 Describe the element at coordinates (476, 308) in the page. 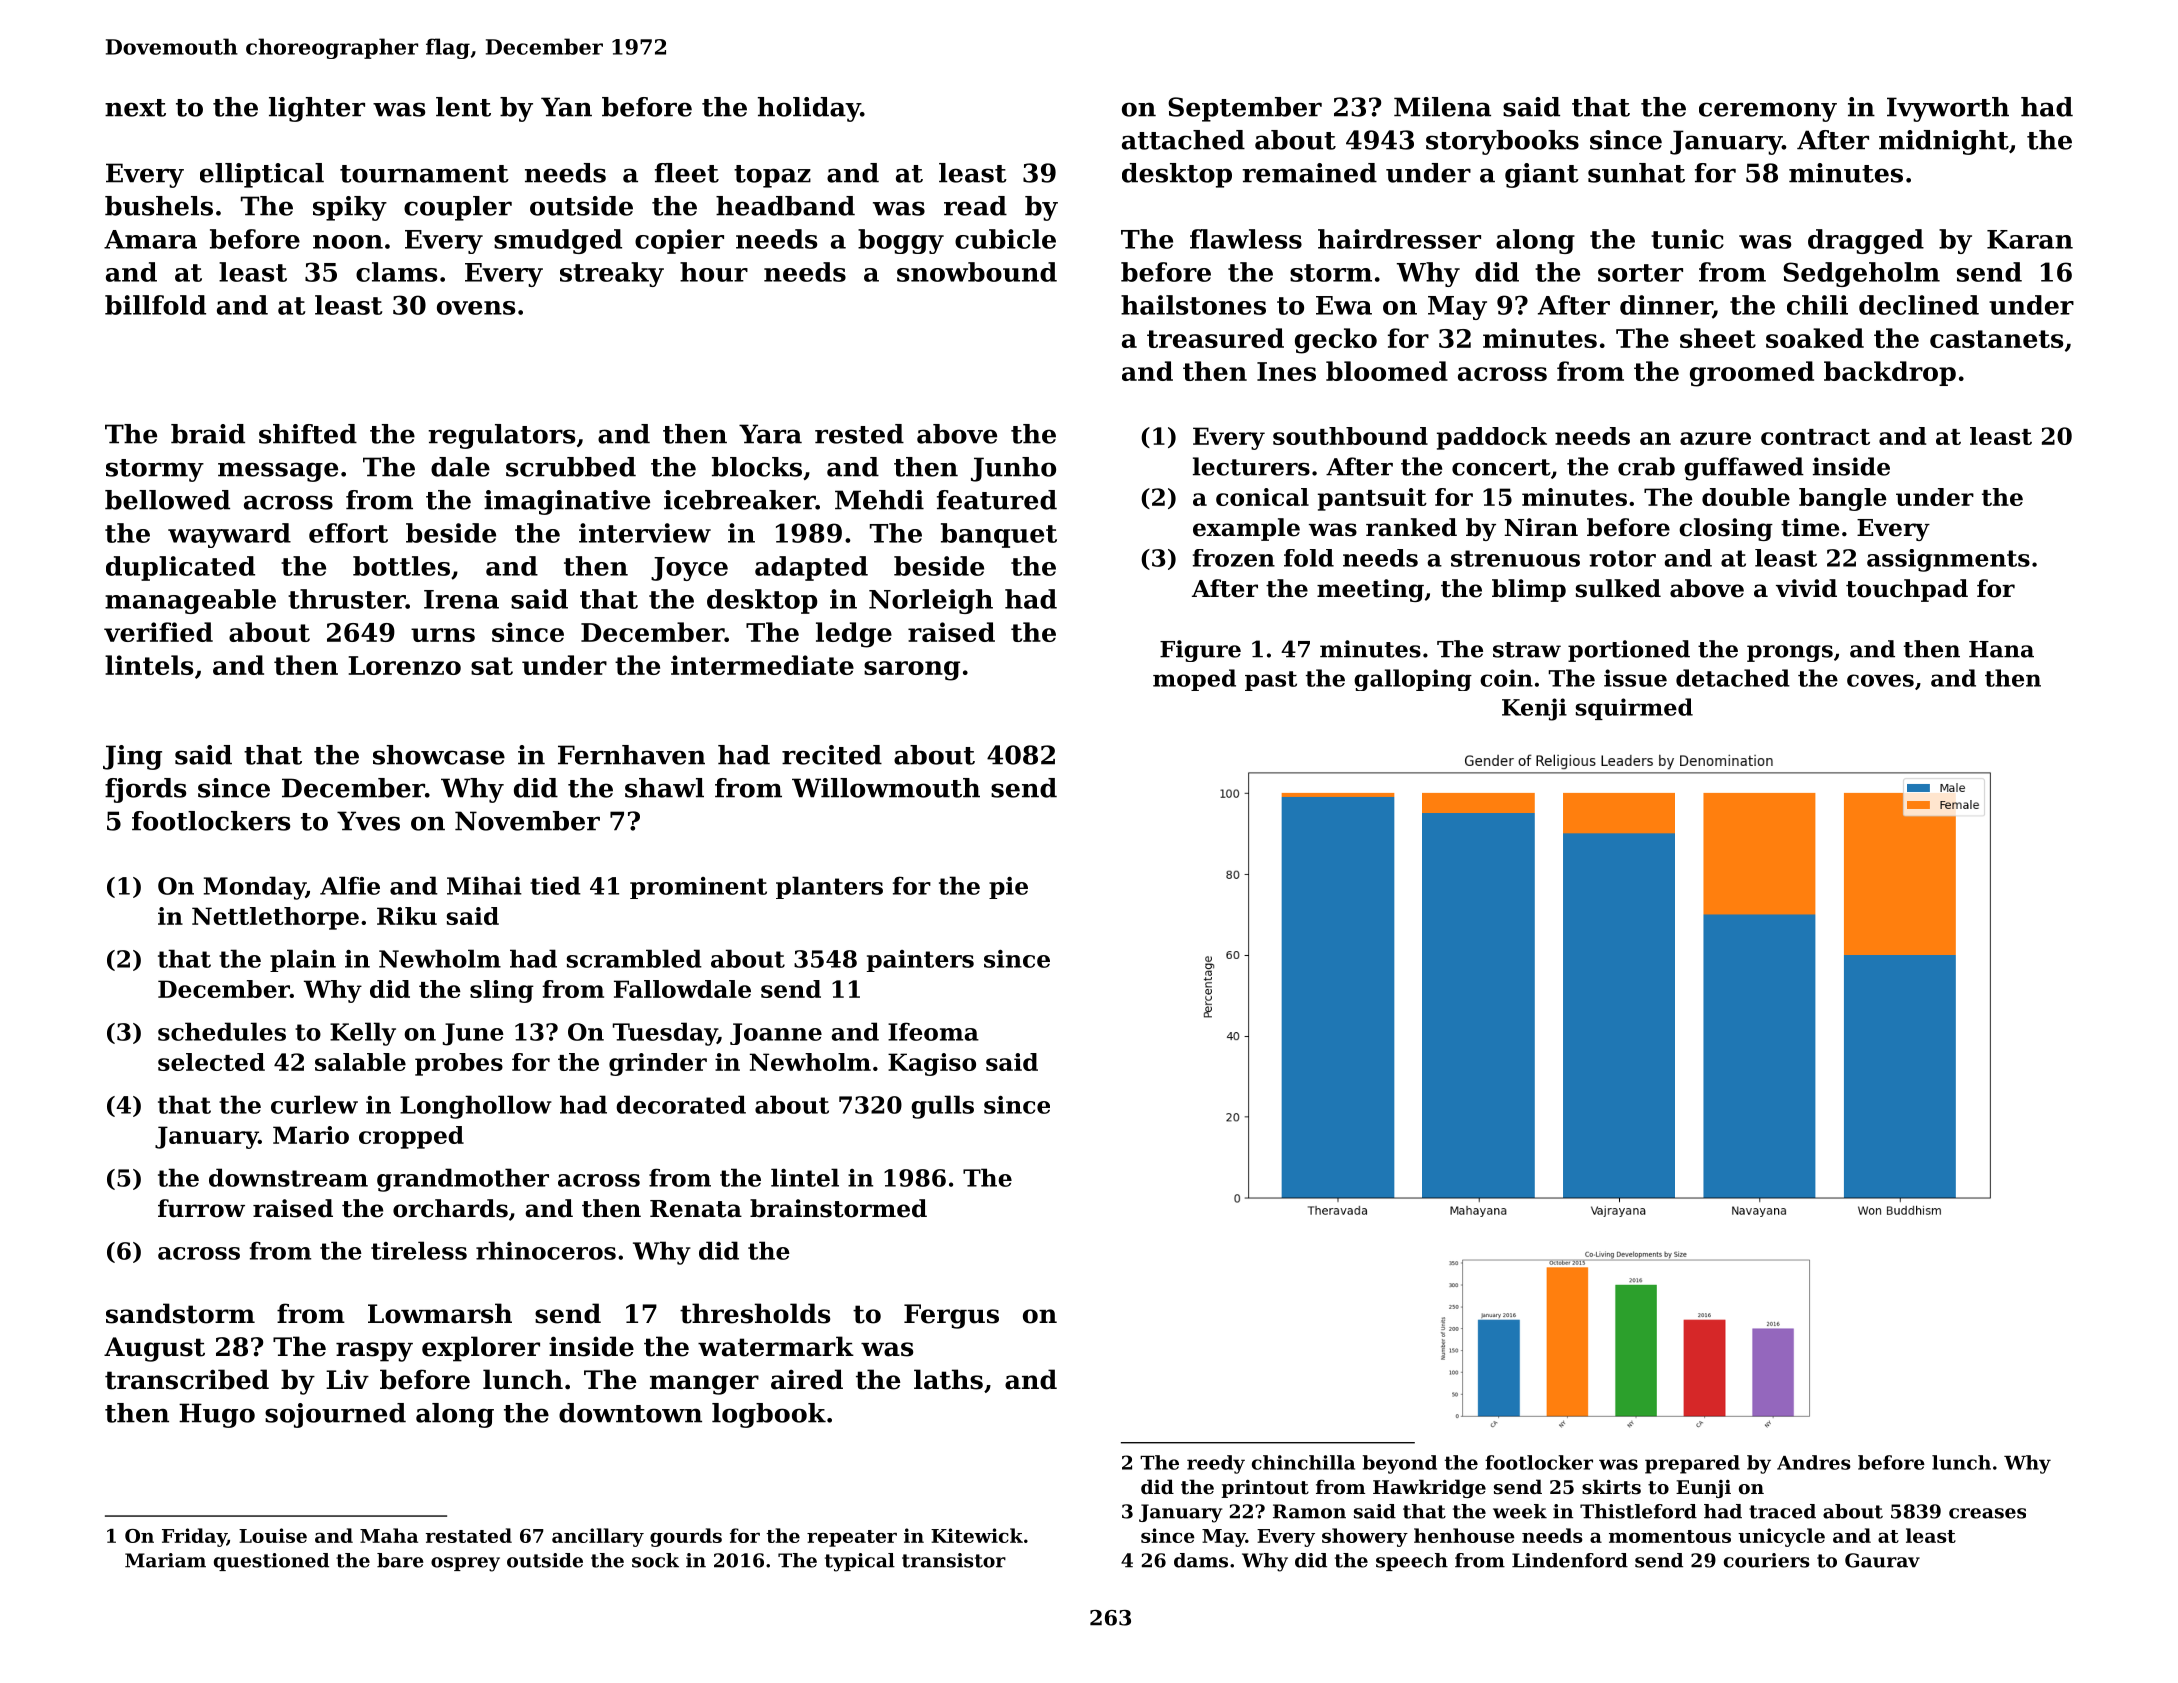

I see `ovens` at that location.
